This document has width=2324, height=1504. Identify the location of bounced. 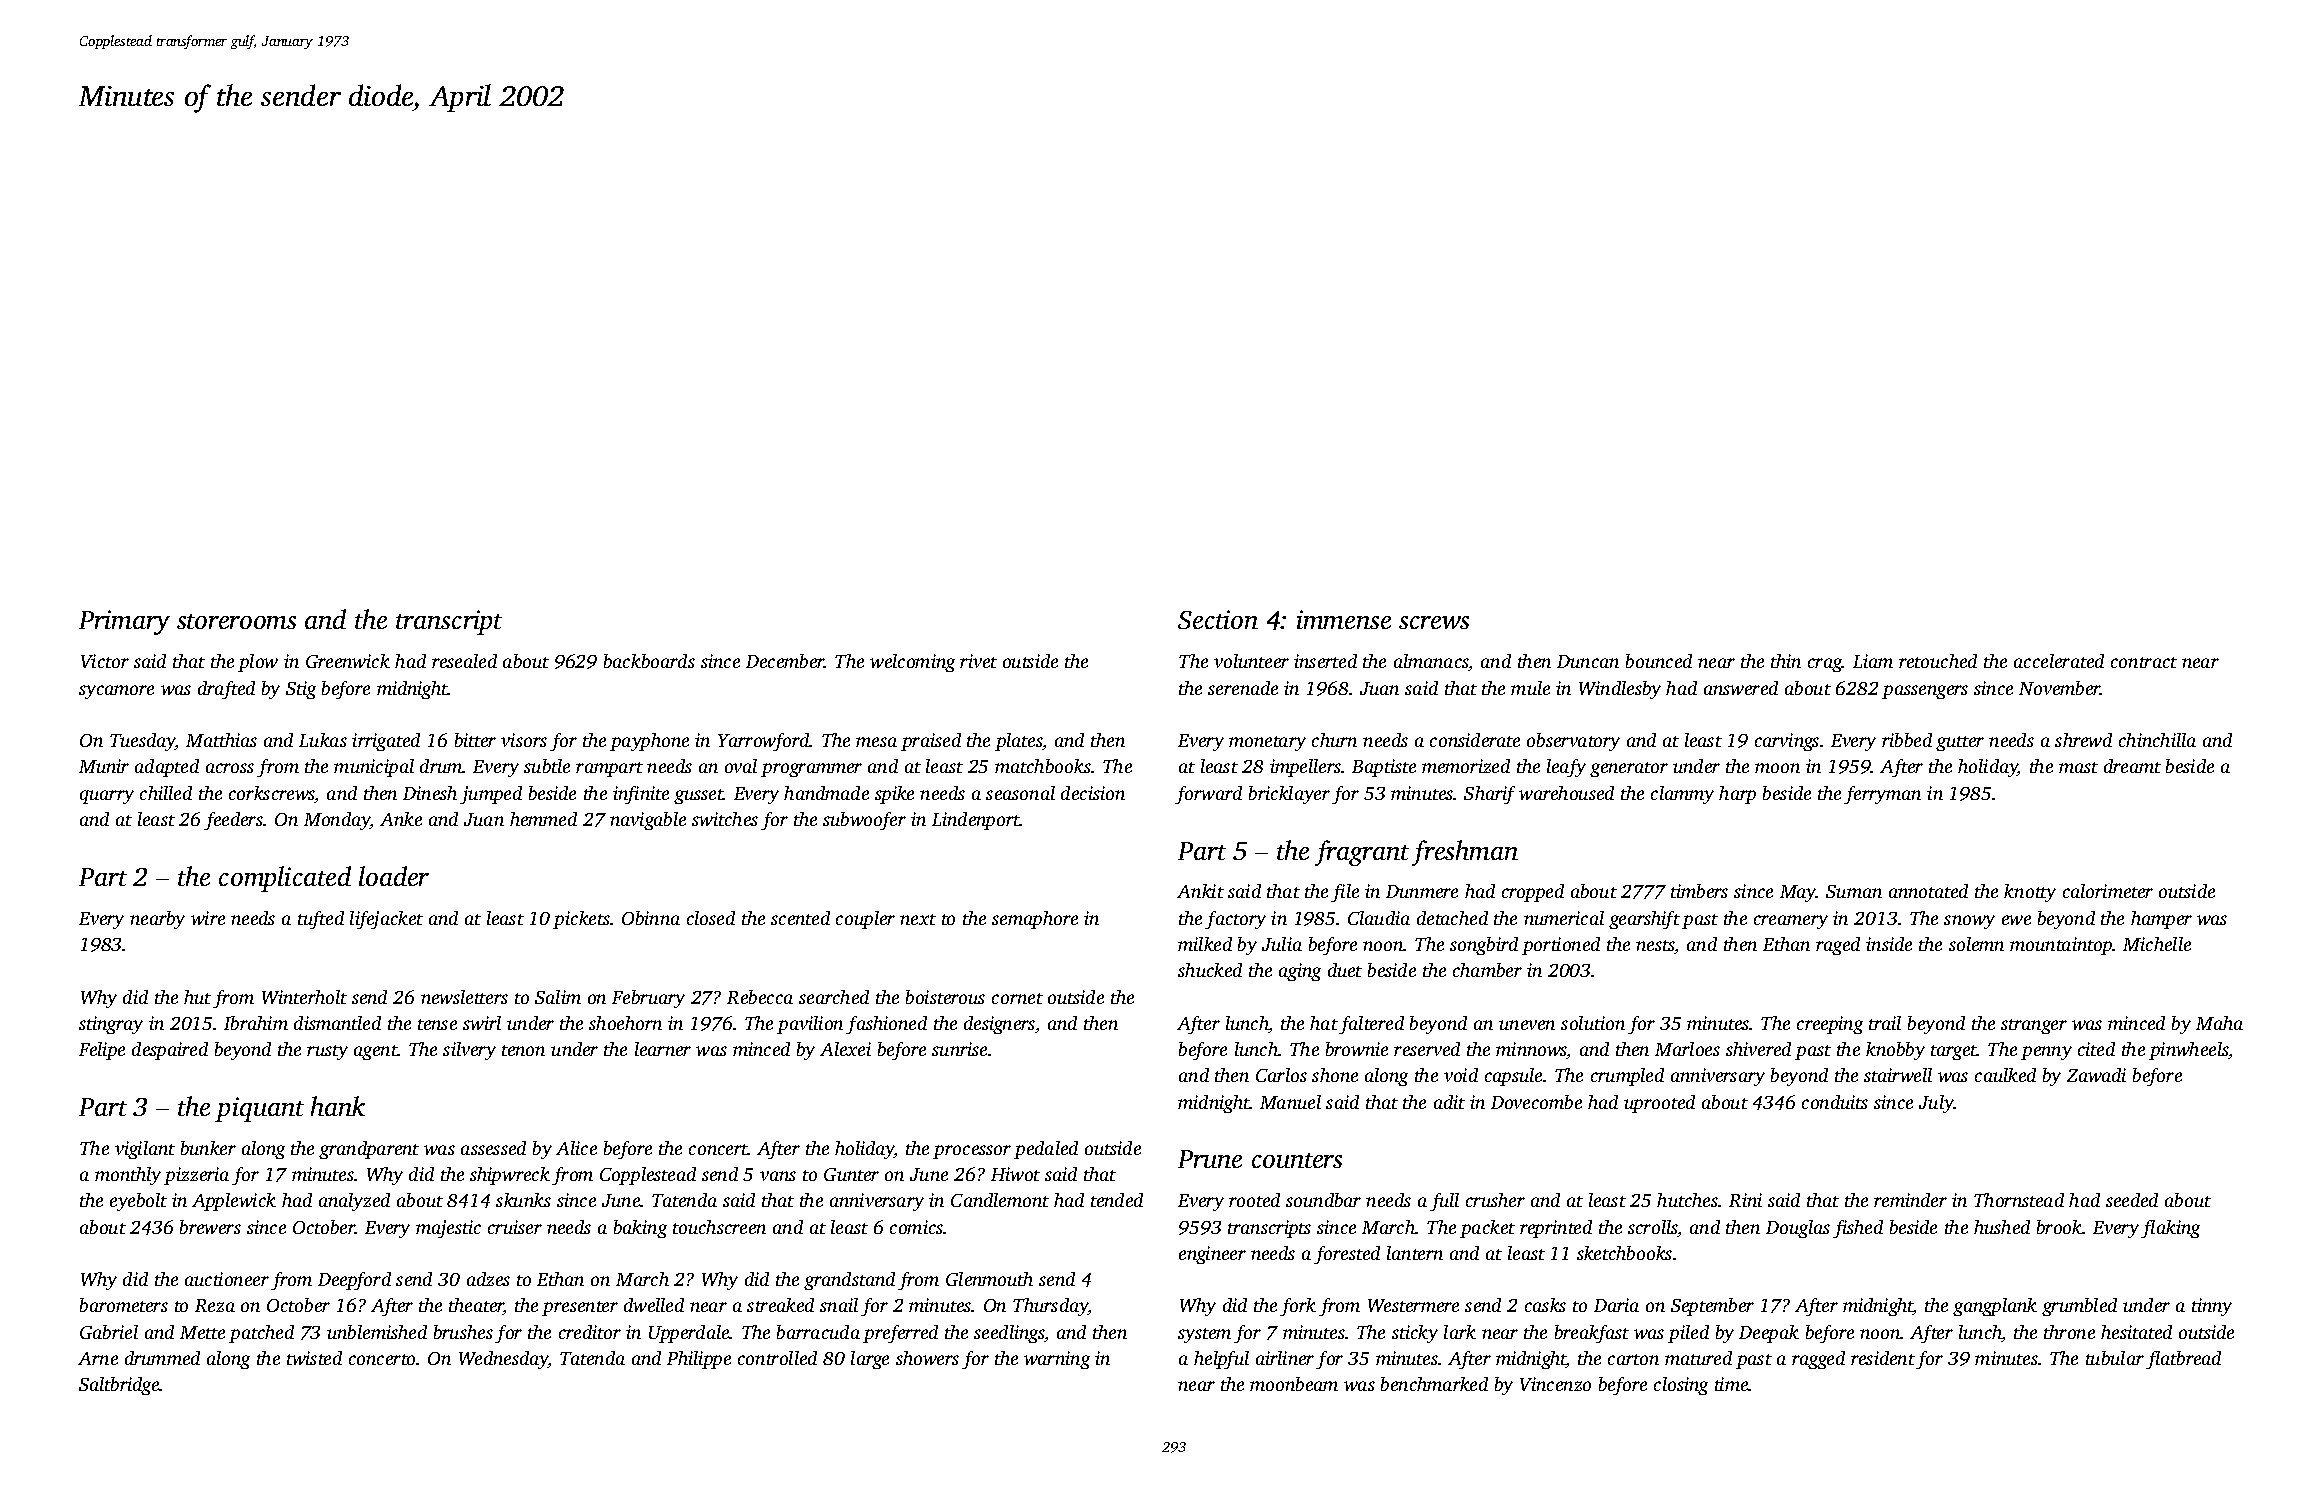
(1659, 661).
